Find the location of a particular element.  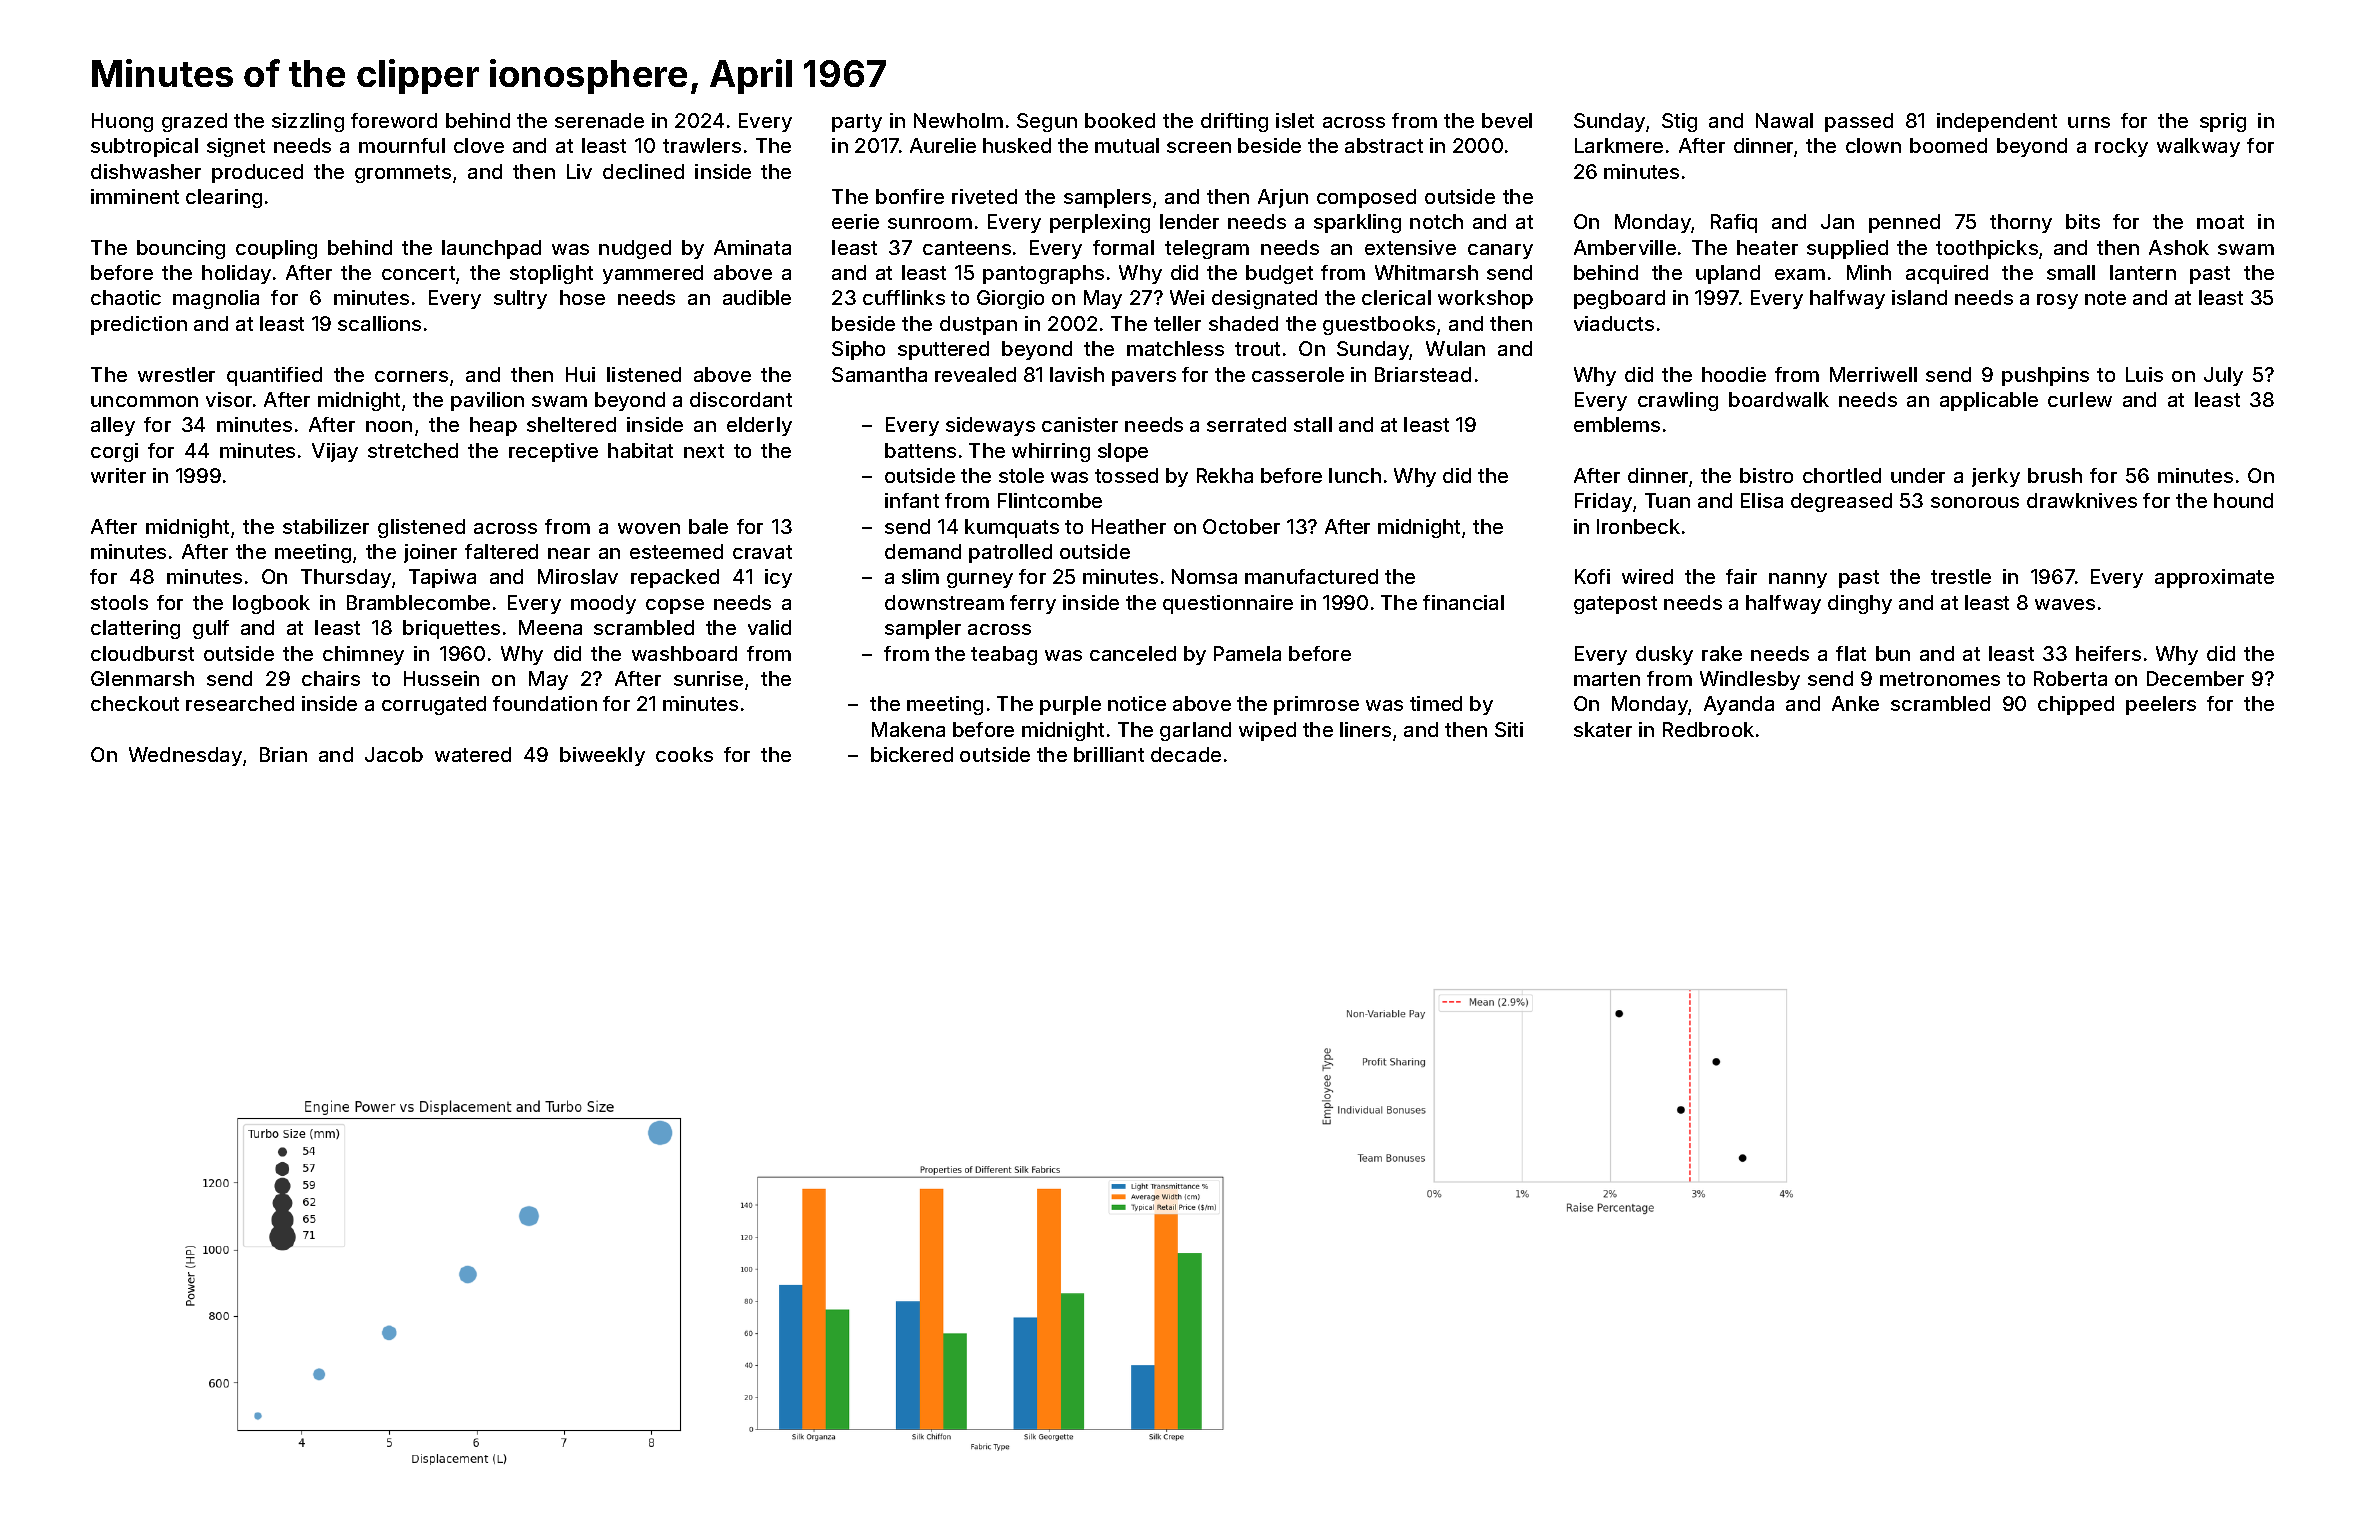

riveted is located at coordinates (984, 196).
